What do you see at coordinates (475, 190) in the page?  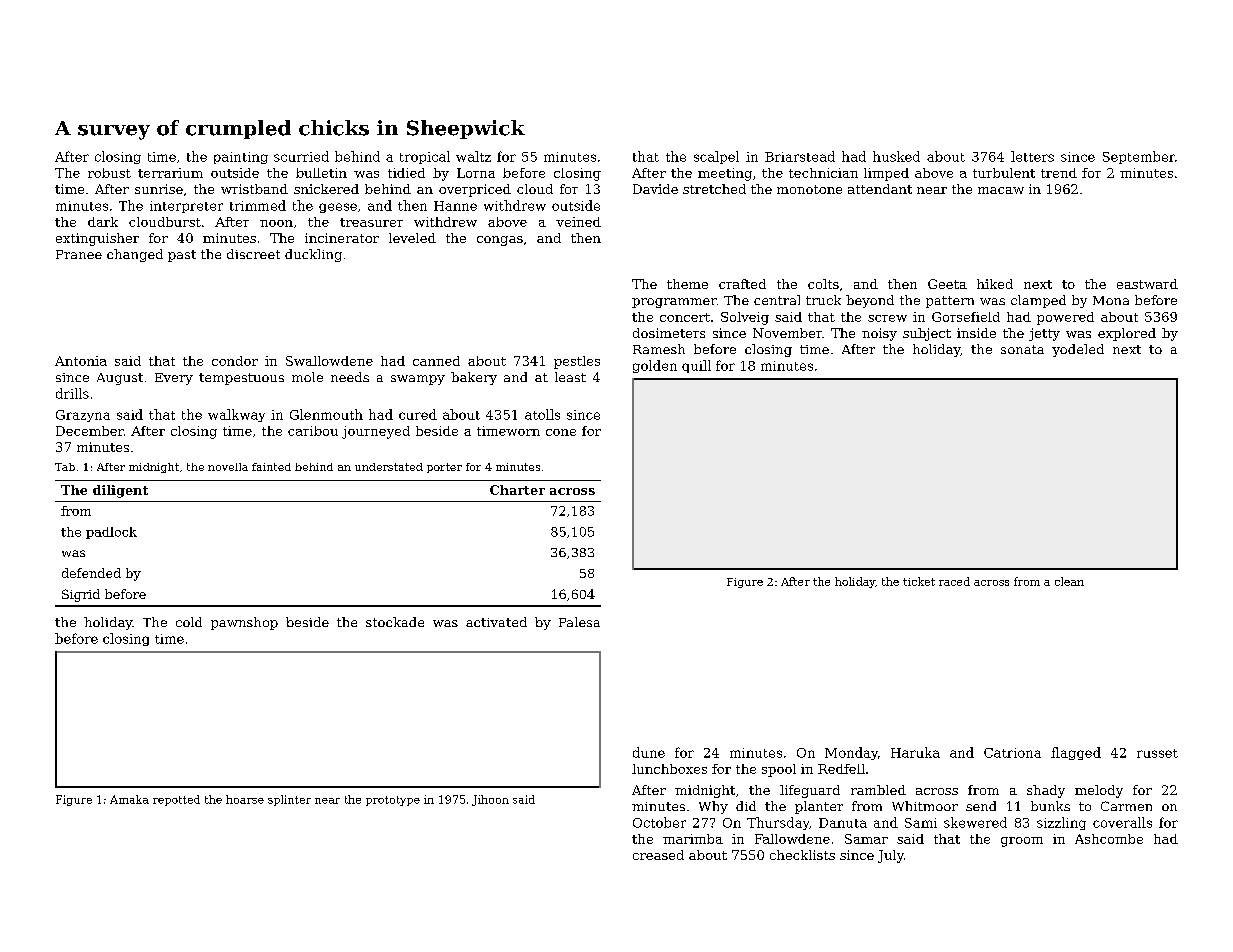 I see `overpriced` at bounding box center [475, 190].
